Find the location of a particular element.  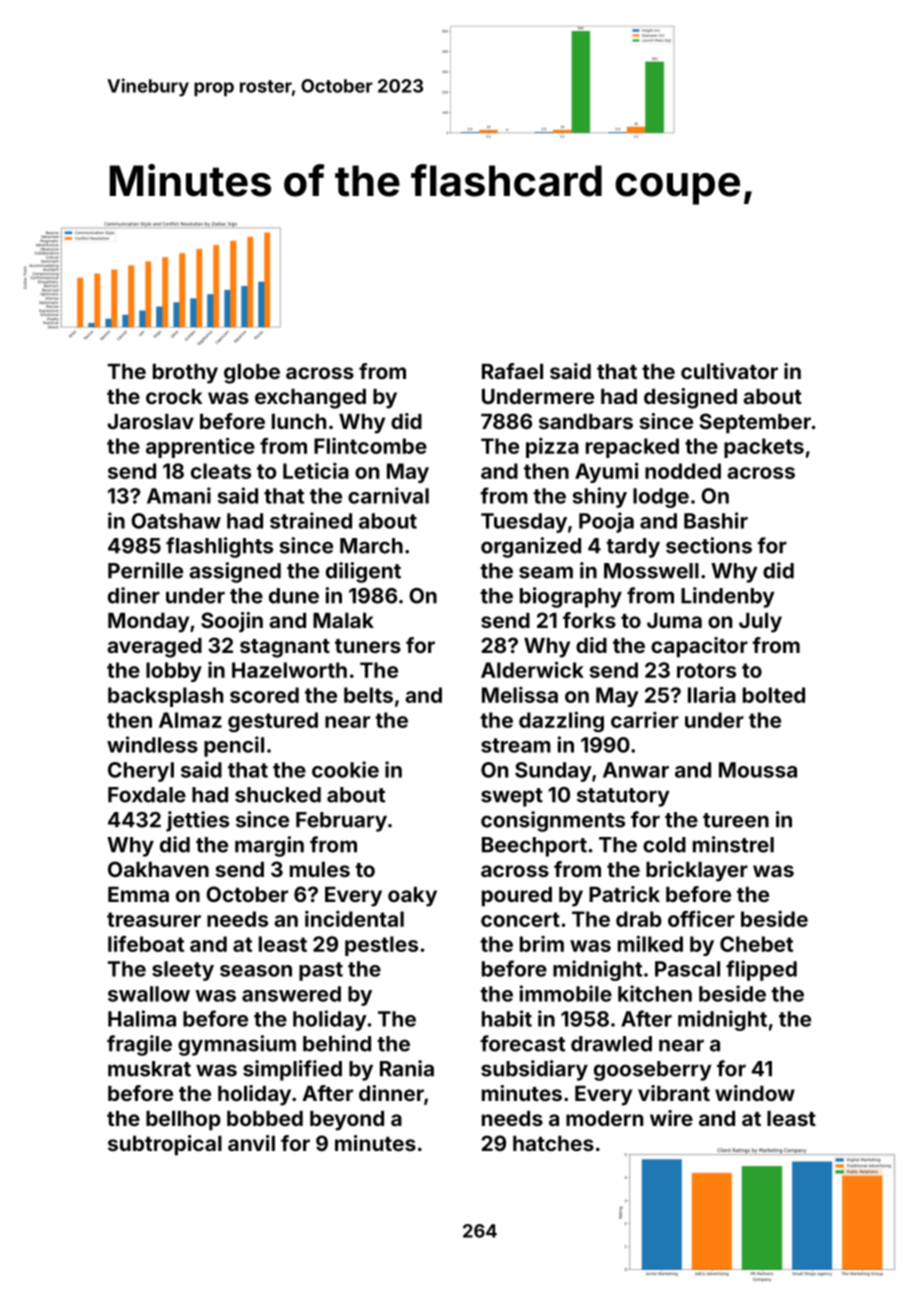

margin is located at coordinates (269, 846).
